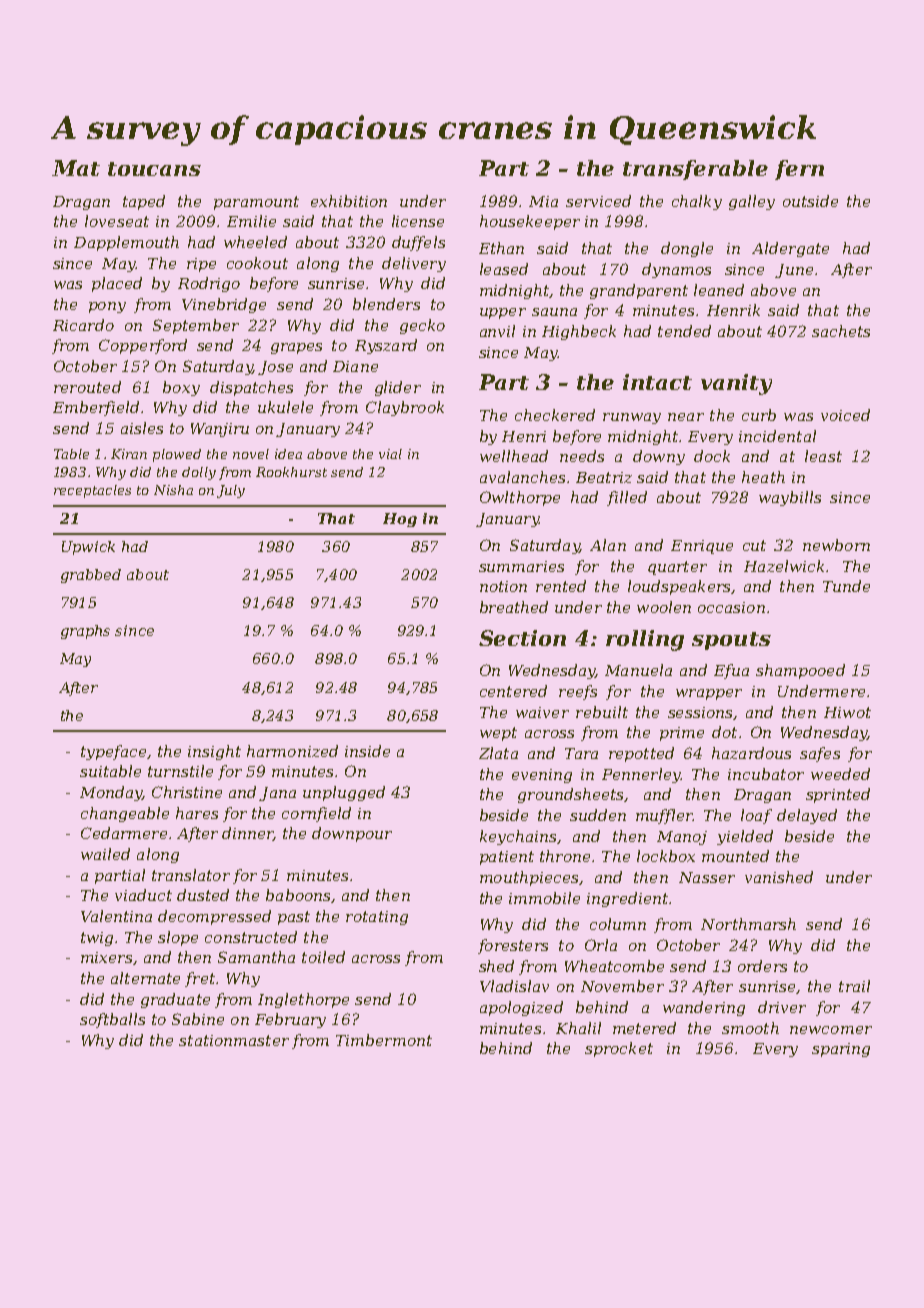 The image size is (924, 1308). Describe the element at coordinates (522, 638) in the screenshot. I see `Section` at that location.
